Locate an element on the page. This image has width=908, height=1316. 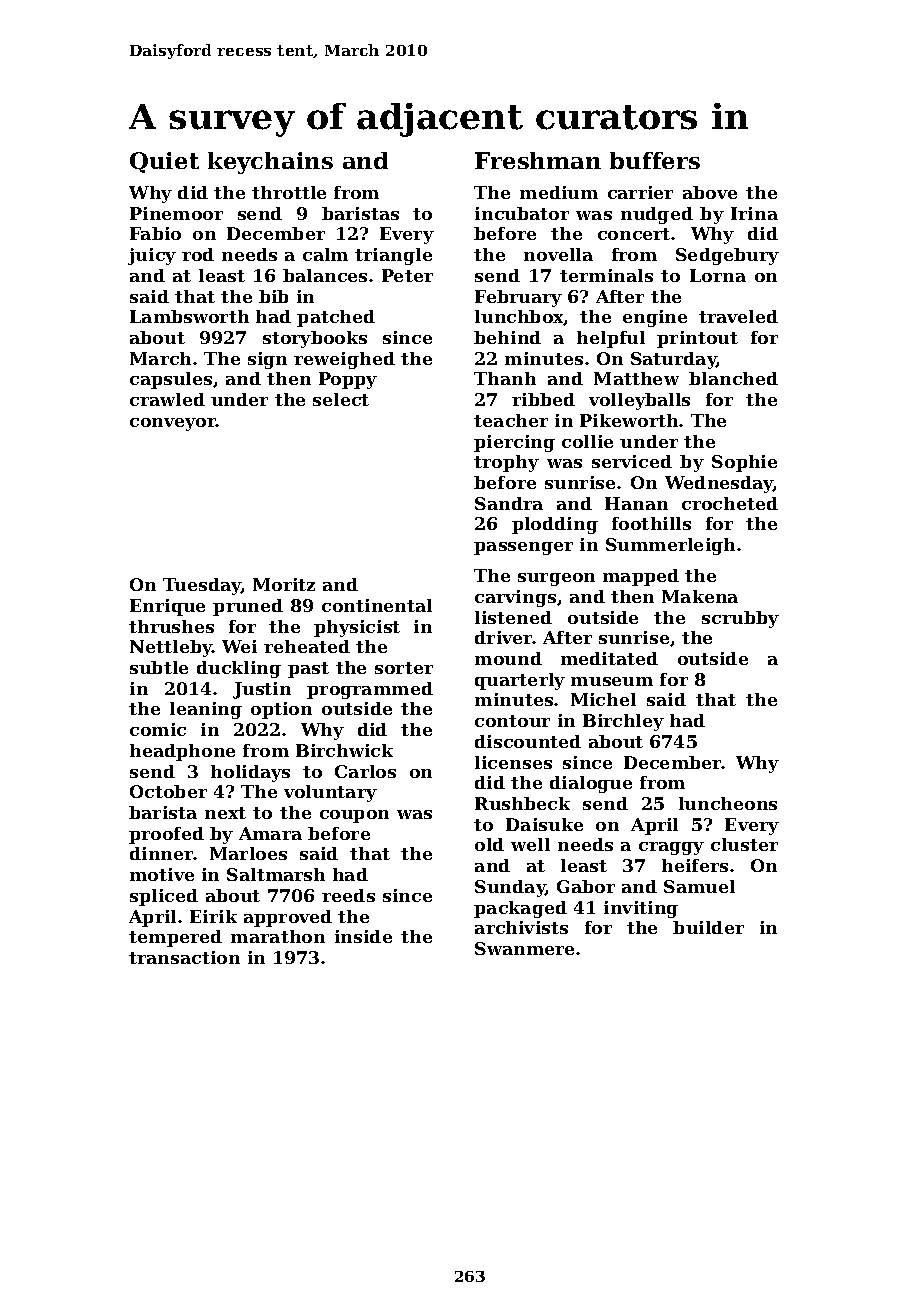
Freshman is located at coordinates (538, 160).
